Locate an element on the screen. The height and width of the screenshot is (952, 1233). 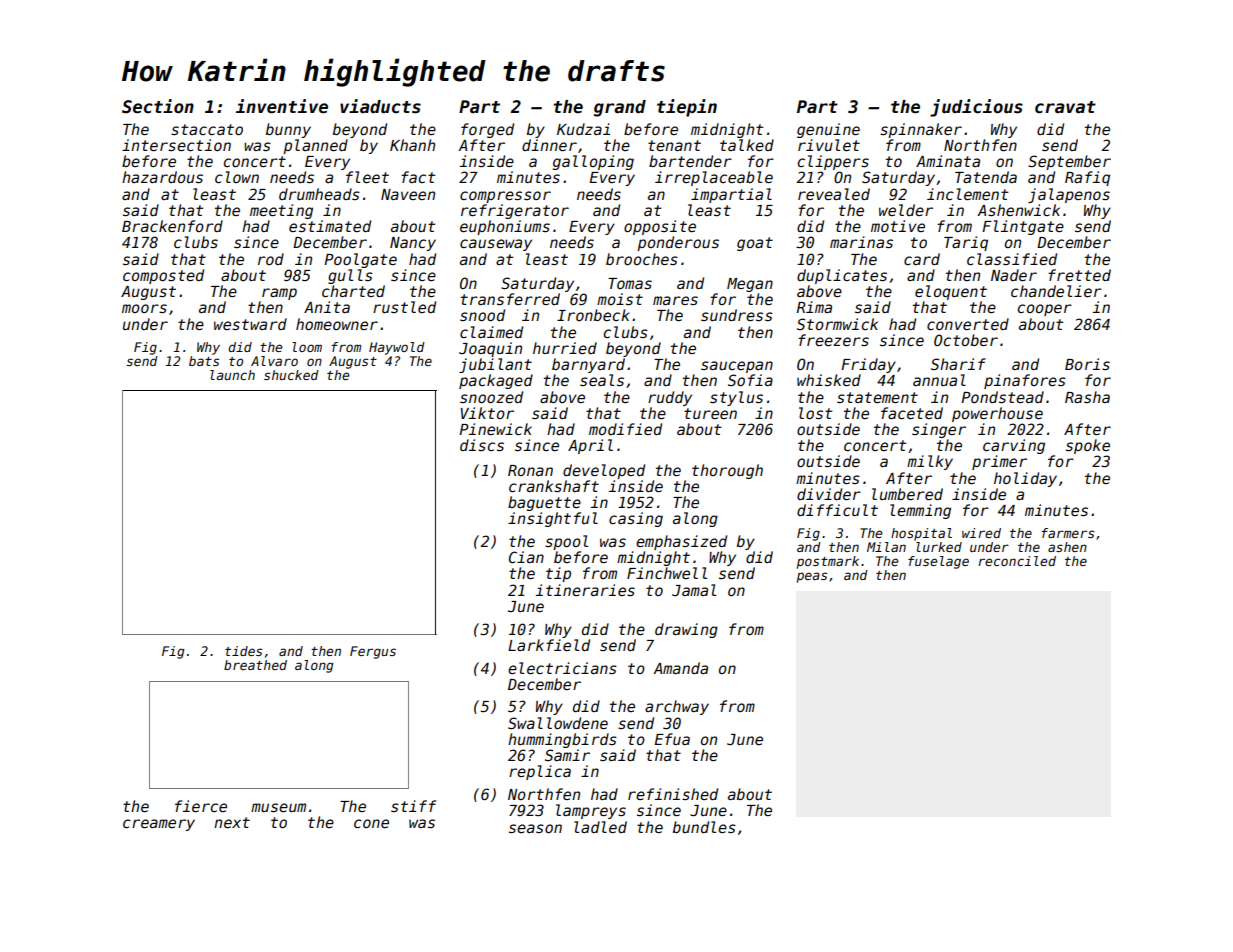
marinas is located at coordinates (861, 242).
